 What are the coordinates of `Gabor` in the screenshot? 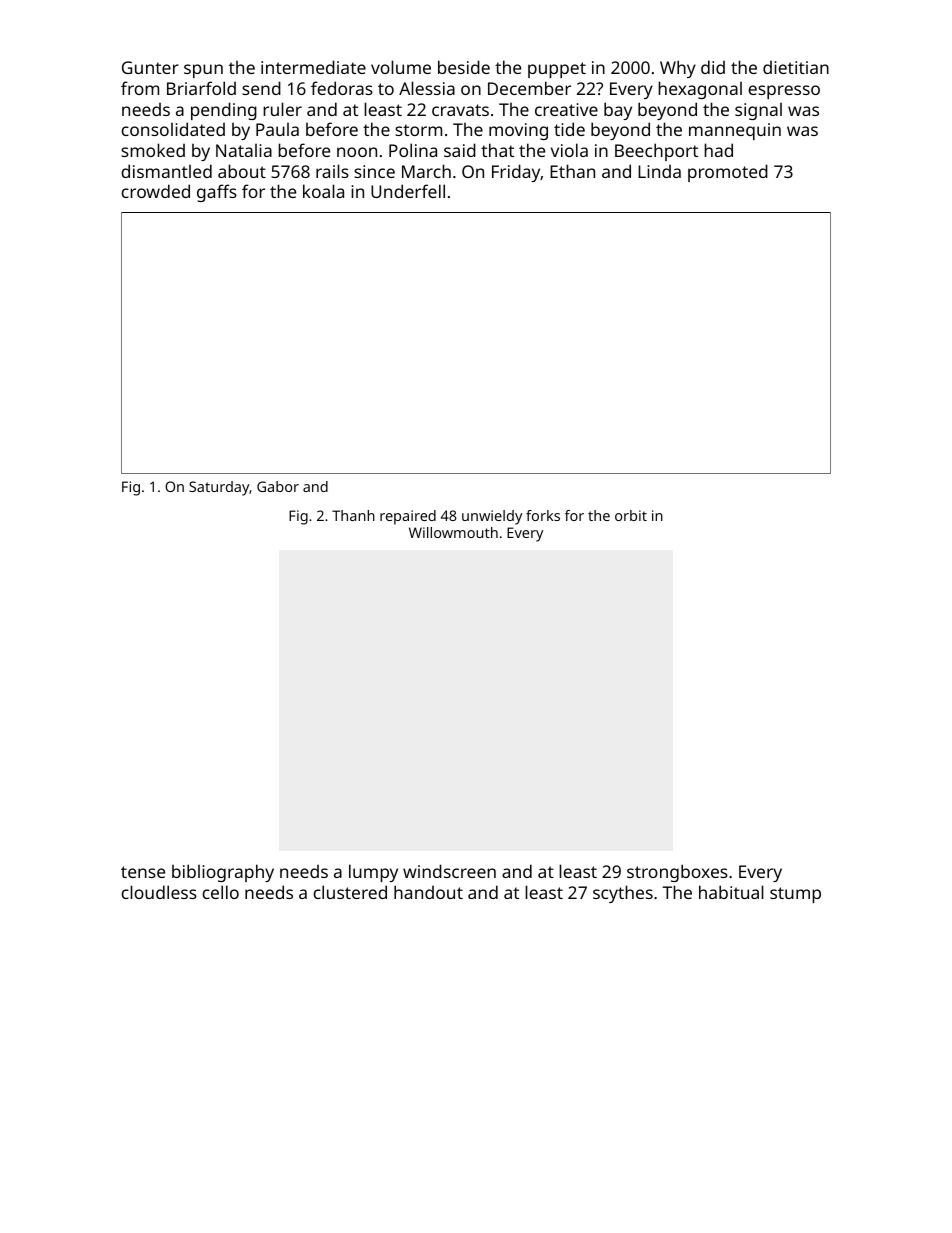 It's located at (278, 486).
